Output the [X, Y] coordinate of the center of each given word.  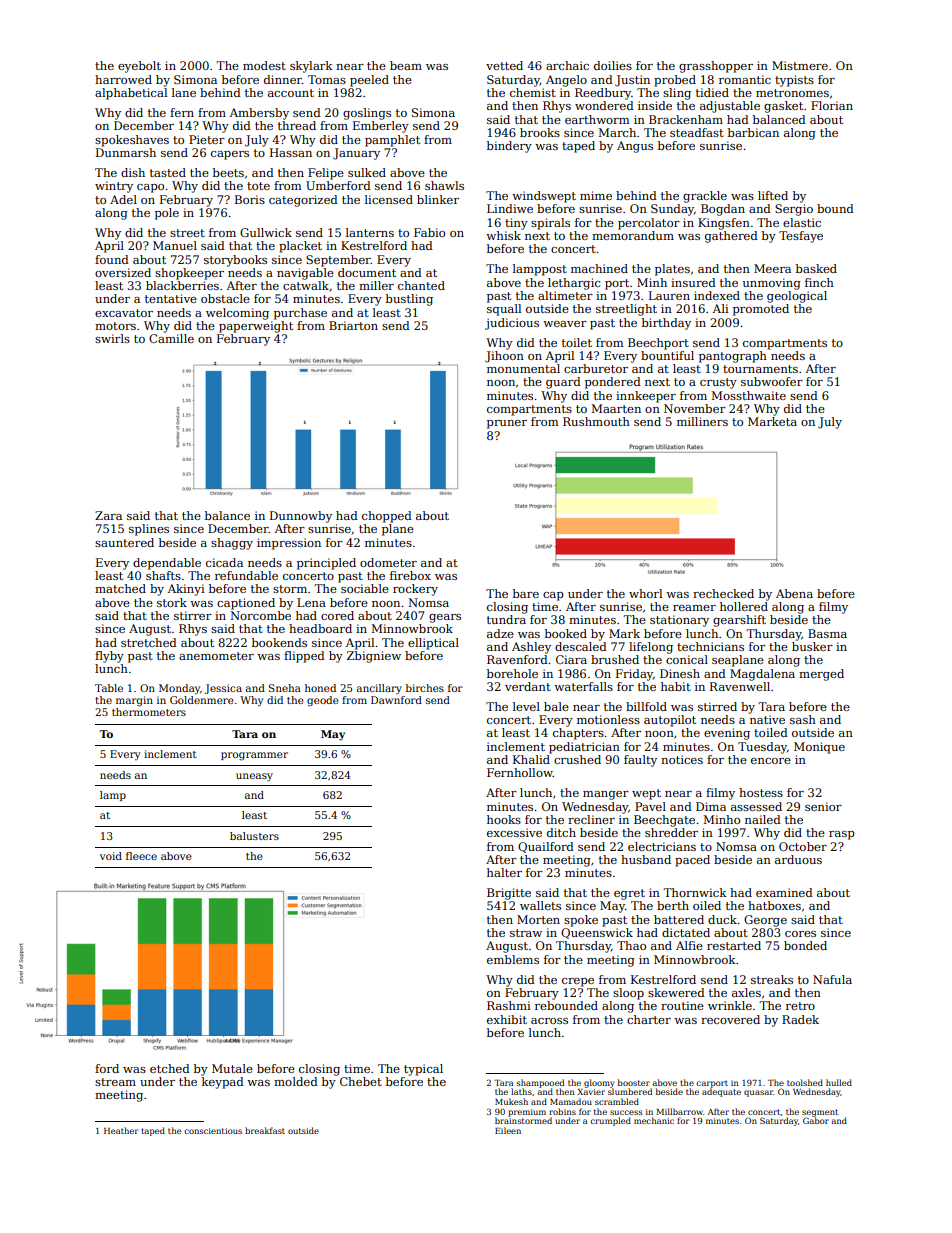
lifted [773, 195]
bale [556, 706]
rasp [842, 835]
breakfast [265, 1130]
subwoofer [772, 381]
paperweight [256, 327]
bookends [279, 642]
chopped [387, 517]
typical [423, 1070]
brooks [540, 132]
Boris [250, 199]
